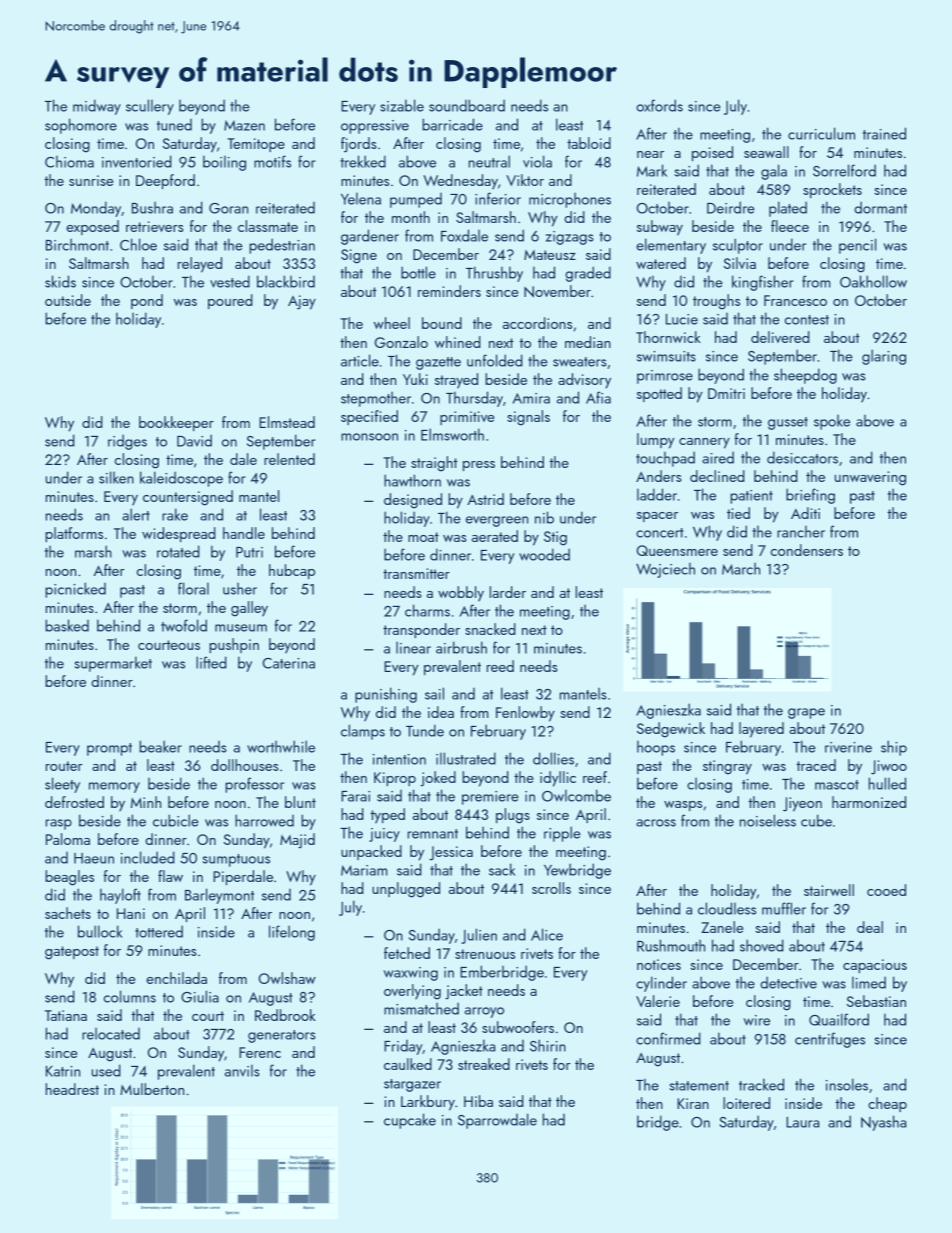 The width and height of the screenshot is (952, 1233). What do you see at coordinates (513, 816) in the screenshot?
I see `plugs` at bounding box center [513, 816].
